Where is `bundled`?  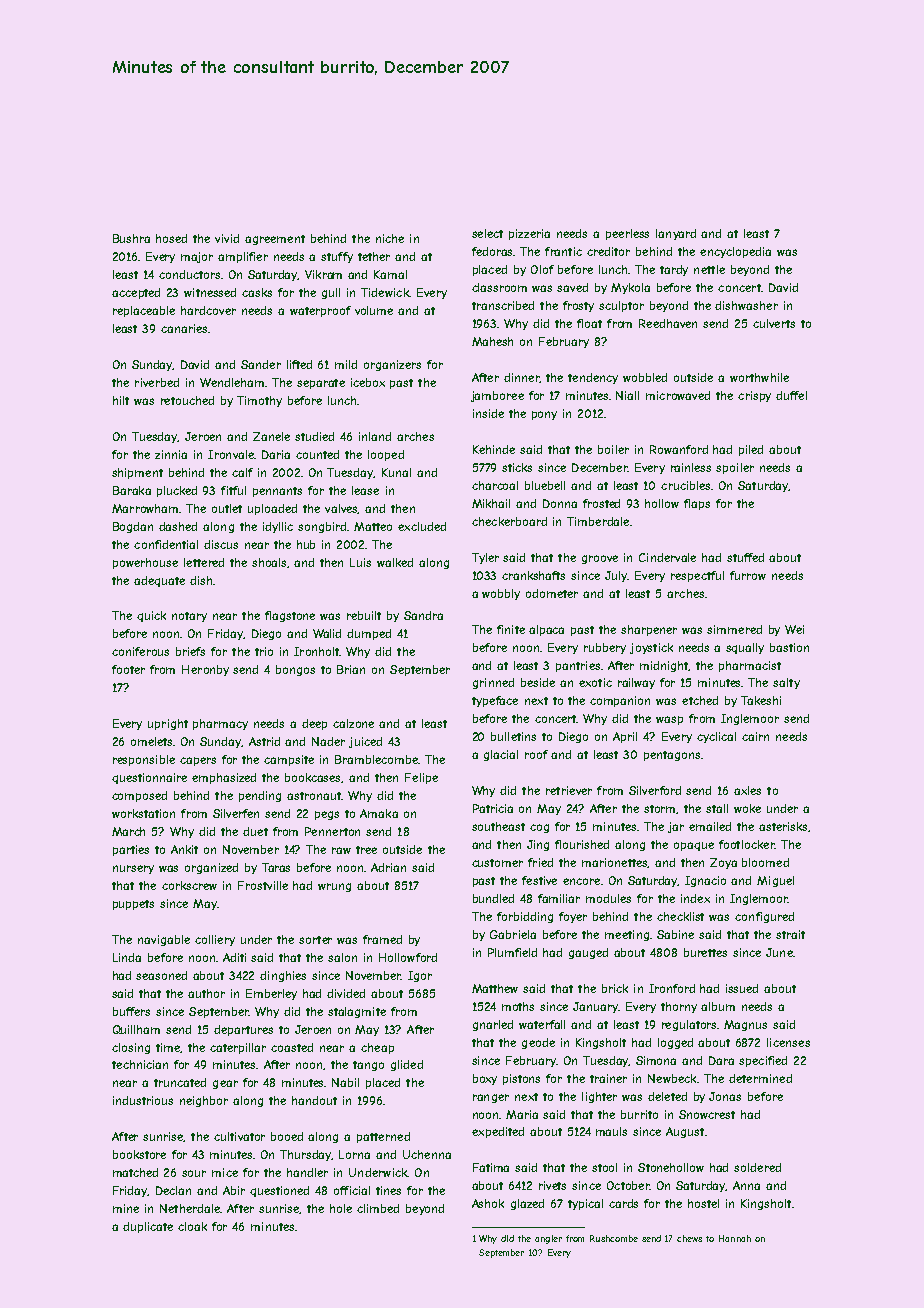 bundled is located at coordinates (493, 898).
